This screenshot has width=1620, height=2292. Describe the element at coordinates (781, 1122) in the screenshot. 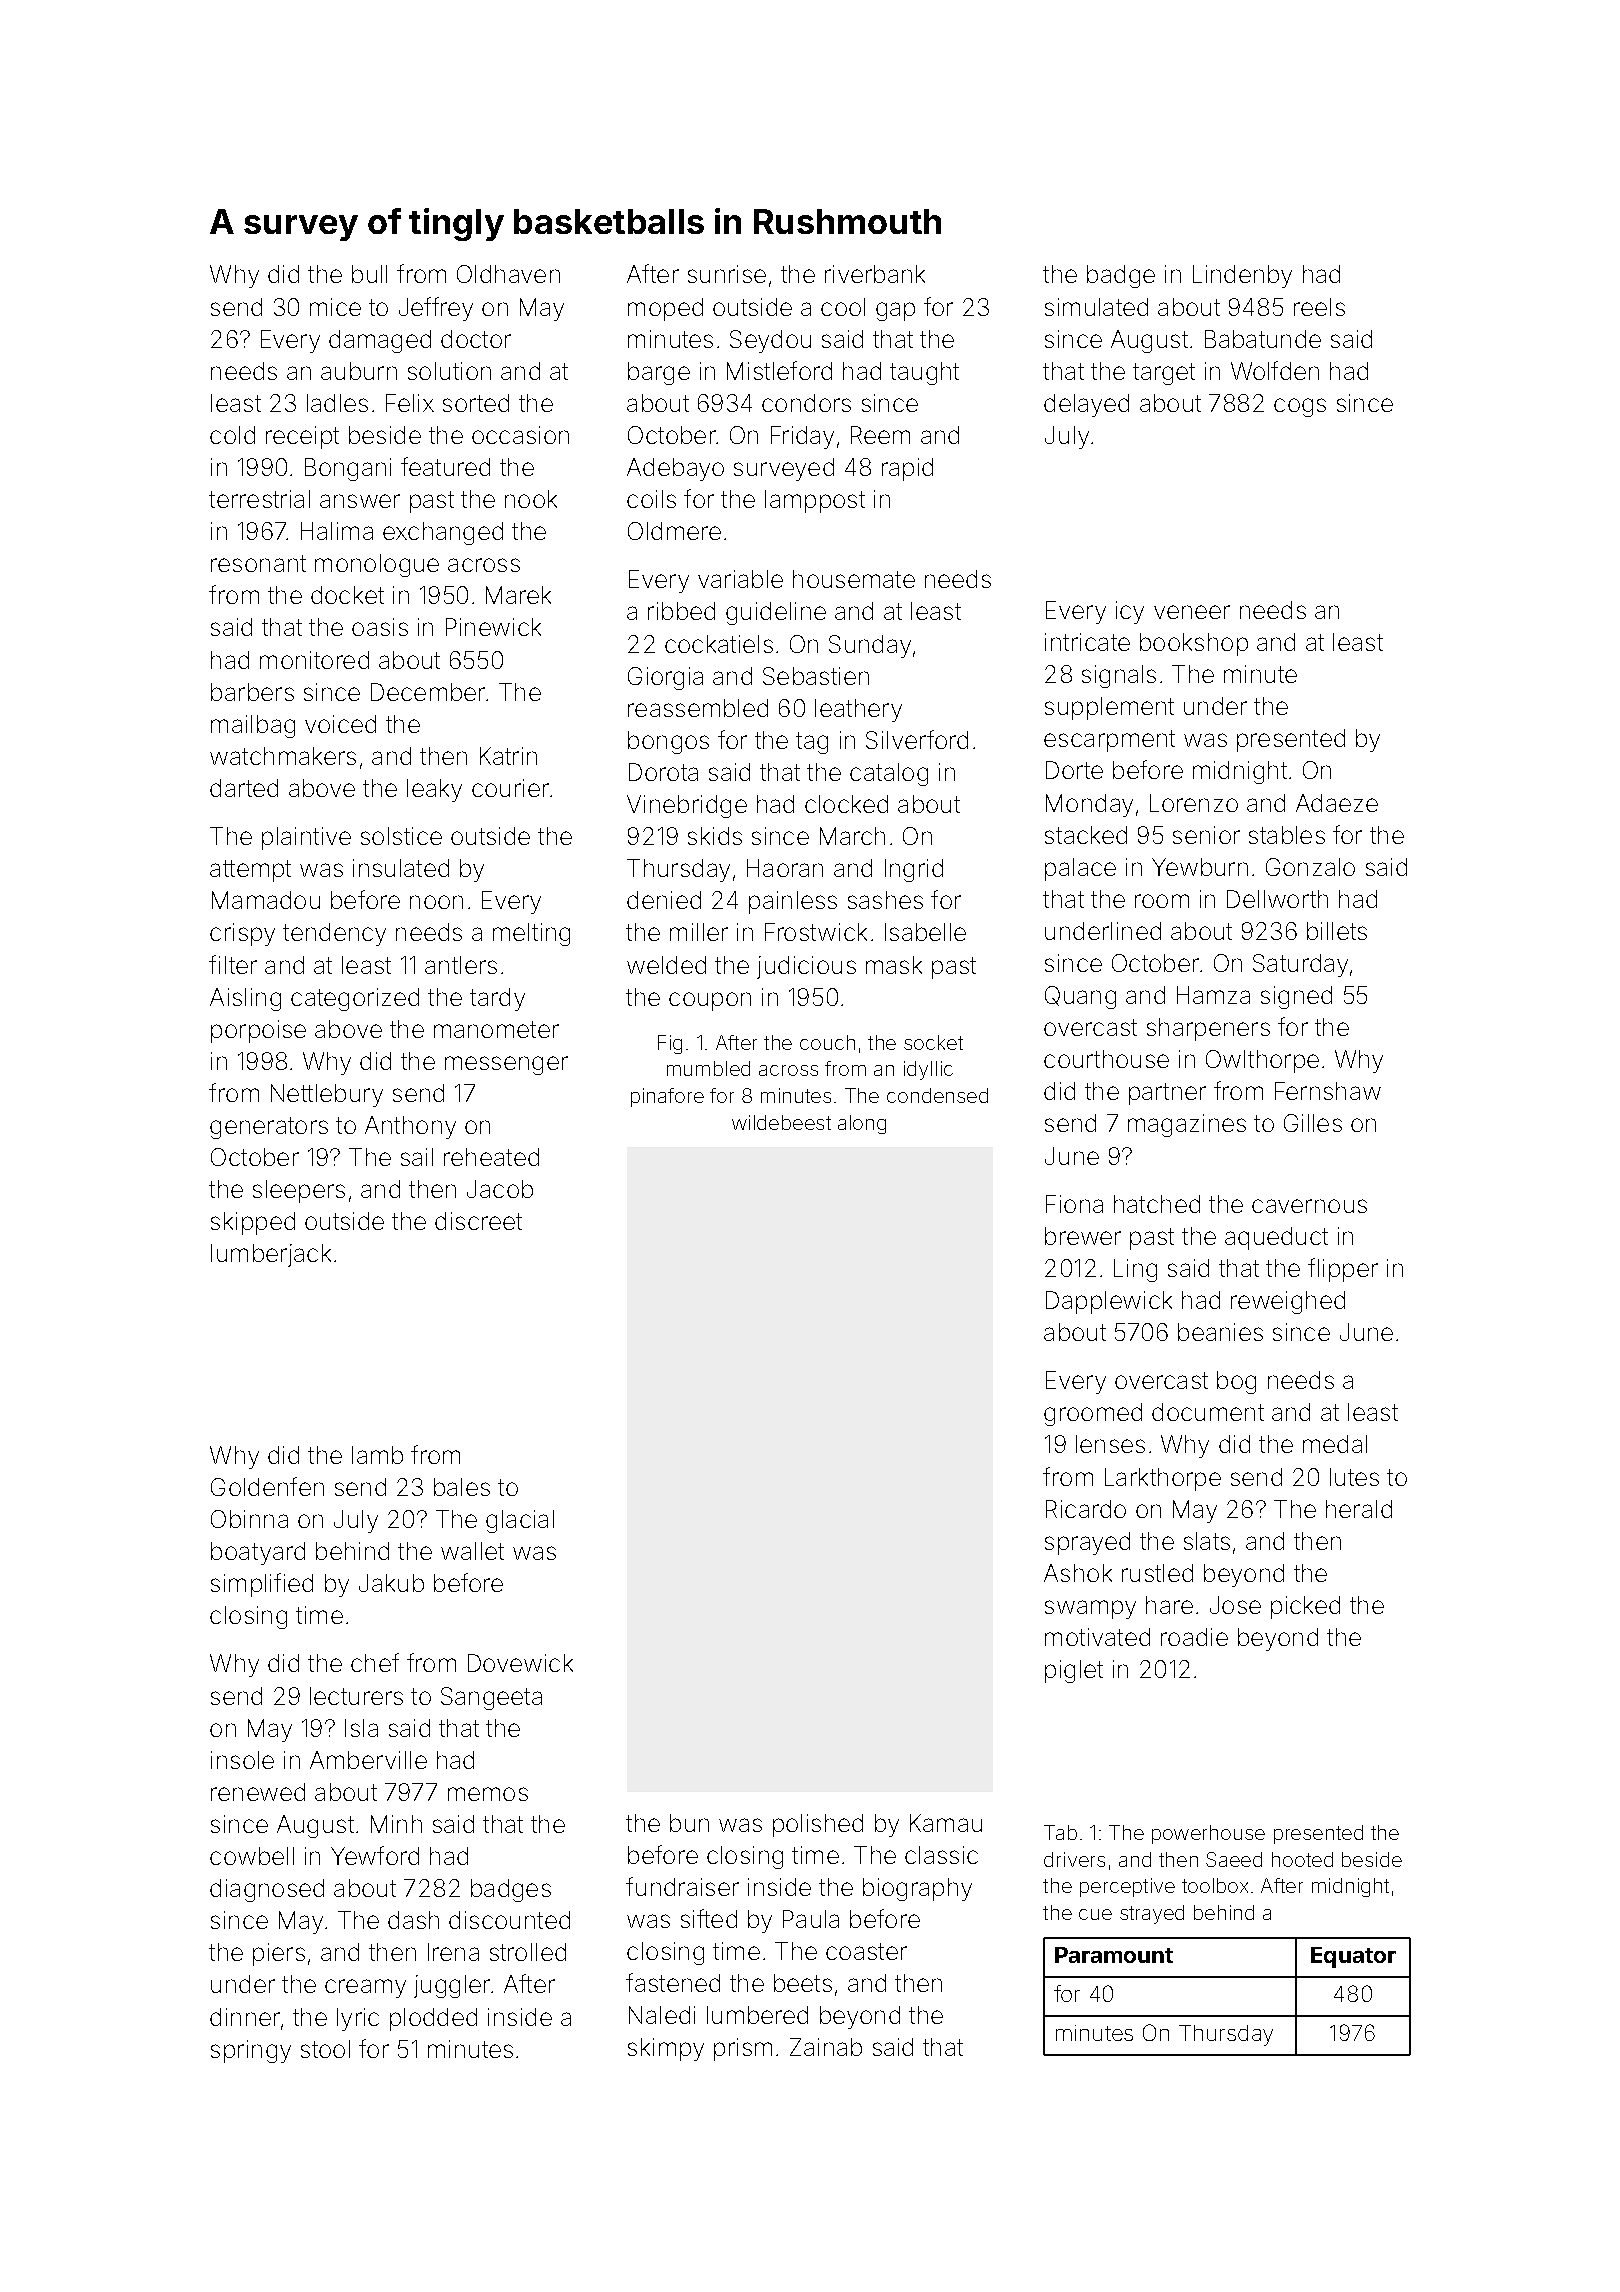

I see `wildebeest` at that location.
